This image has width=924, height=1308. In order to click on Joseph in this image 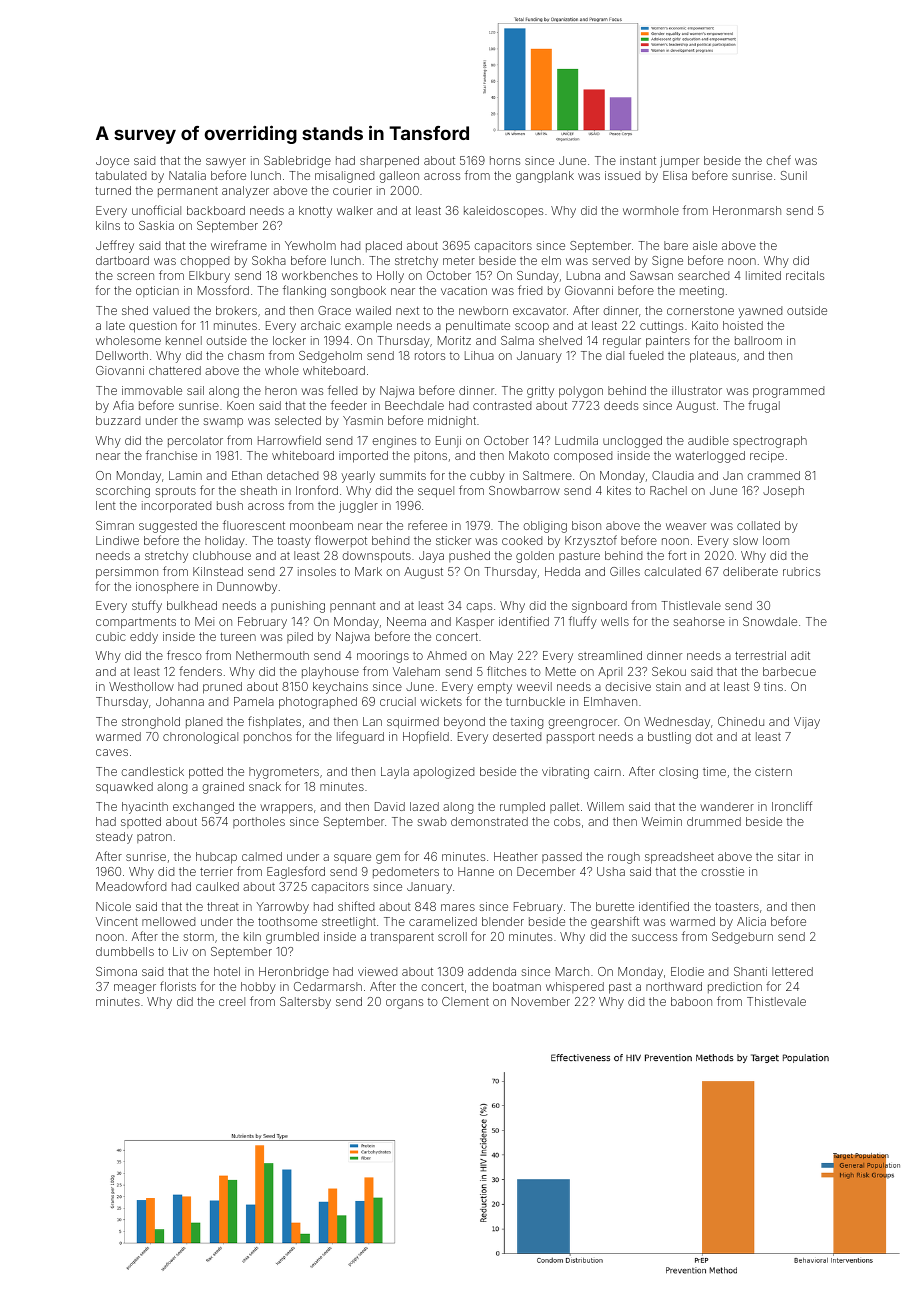, I will do `click(783, 491)`.
